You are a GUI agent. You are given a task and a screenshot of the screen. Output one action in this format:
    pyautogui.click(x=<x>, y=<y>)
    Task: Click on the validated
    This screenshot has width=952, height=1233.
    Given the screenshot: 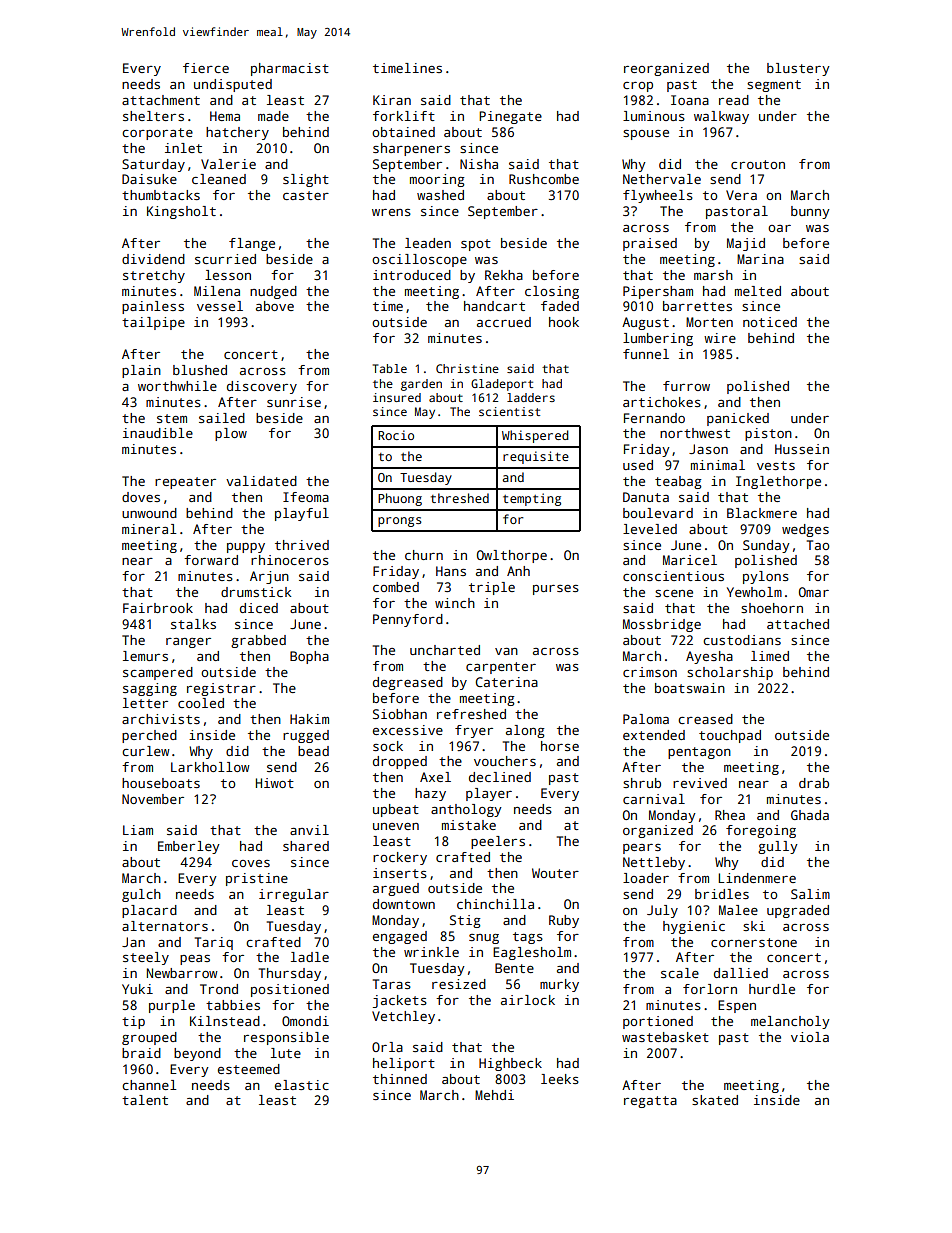 What is the action you would take?
    pyautogui.click(x=261, y=481)
